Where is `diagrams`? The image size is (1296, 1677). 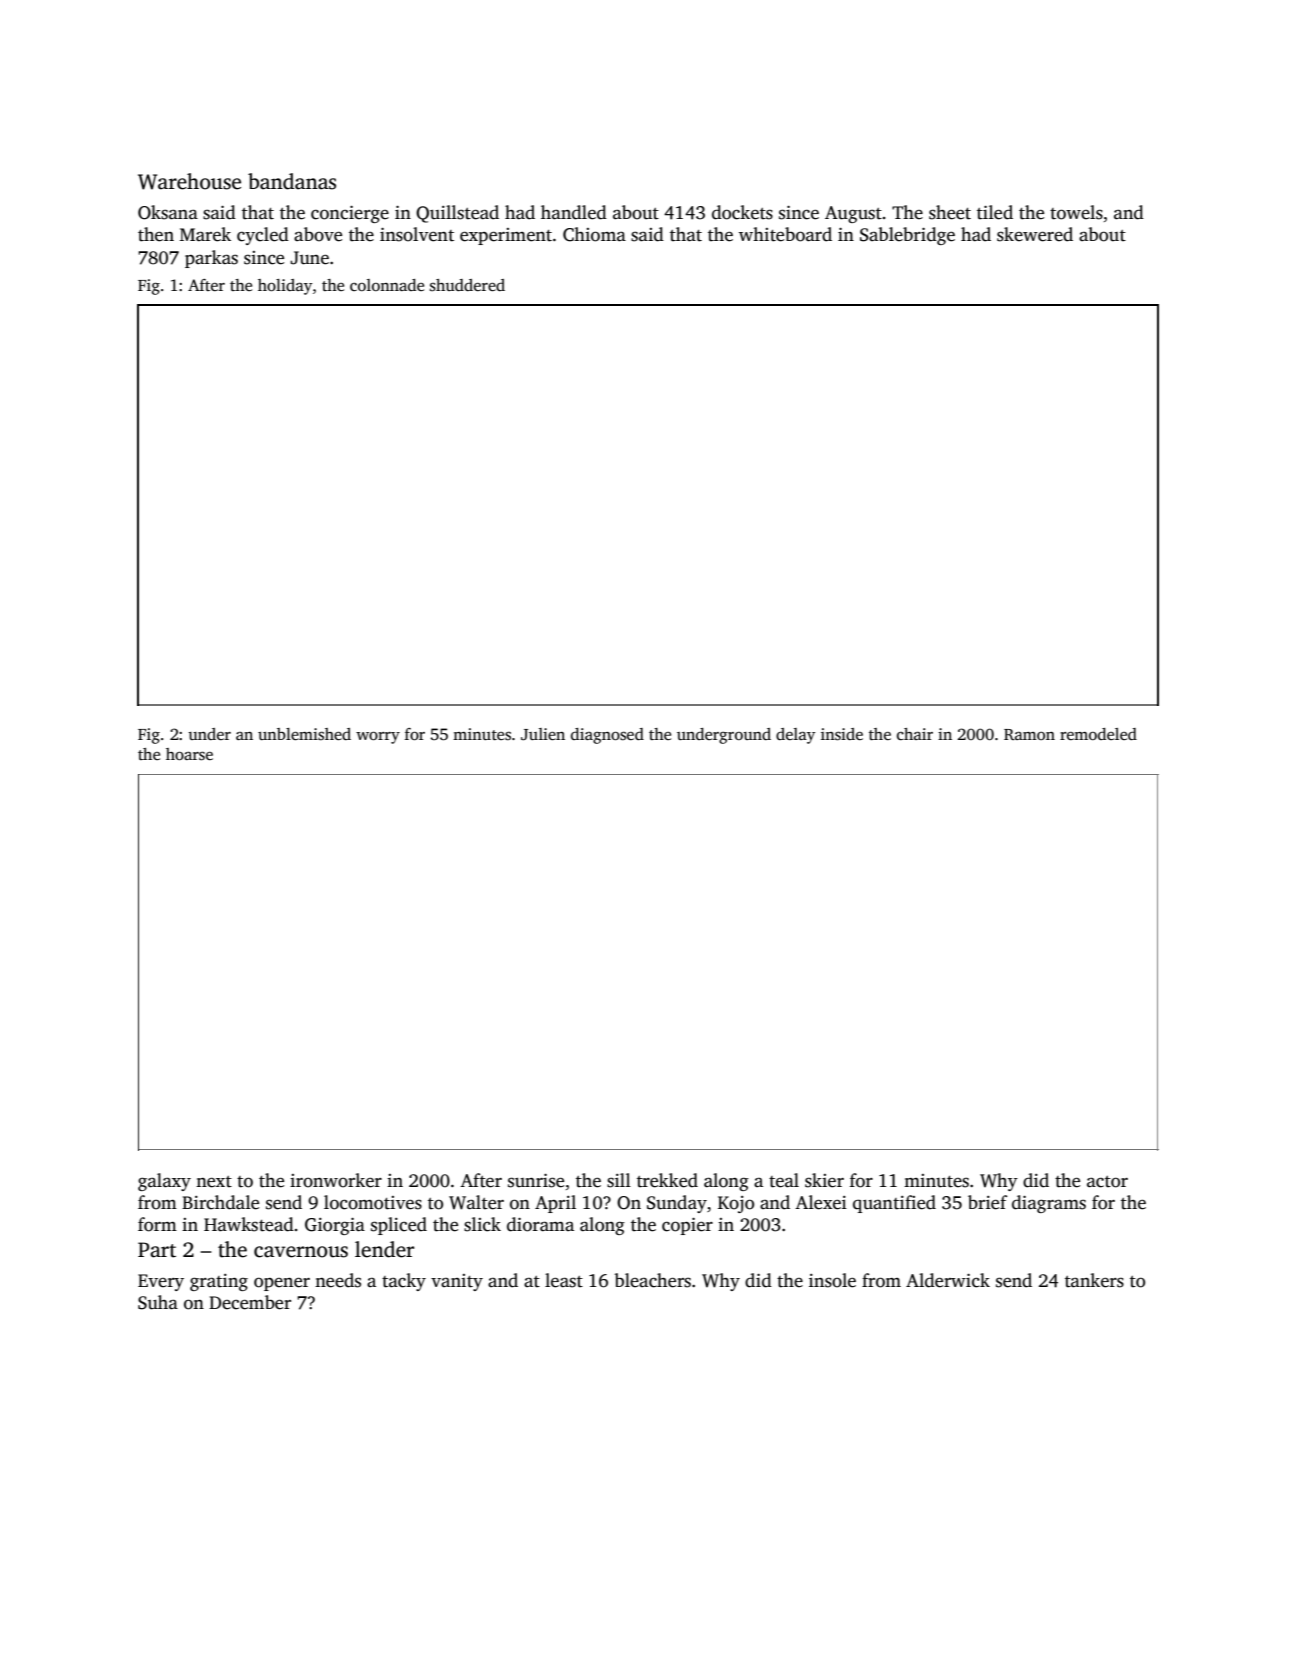 diagrams is located at coordinates (1049, 1204).
